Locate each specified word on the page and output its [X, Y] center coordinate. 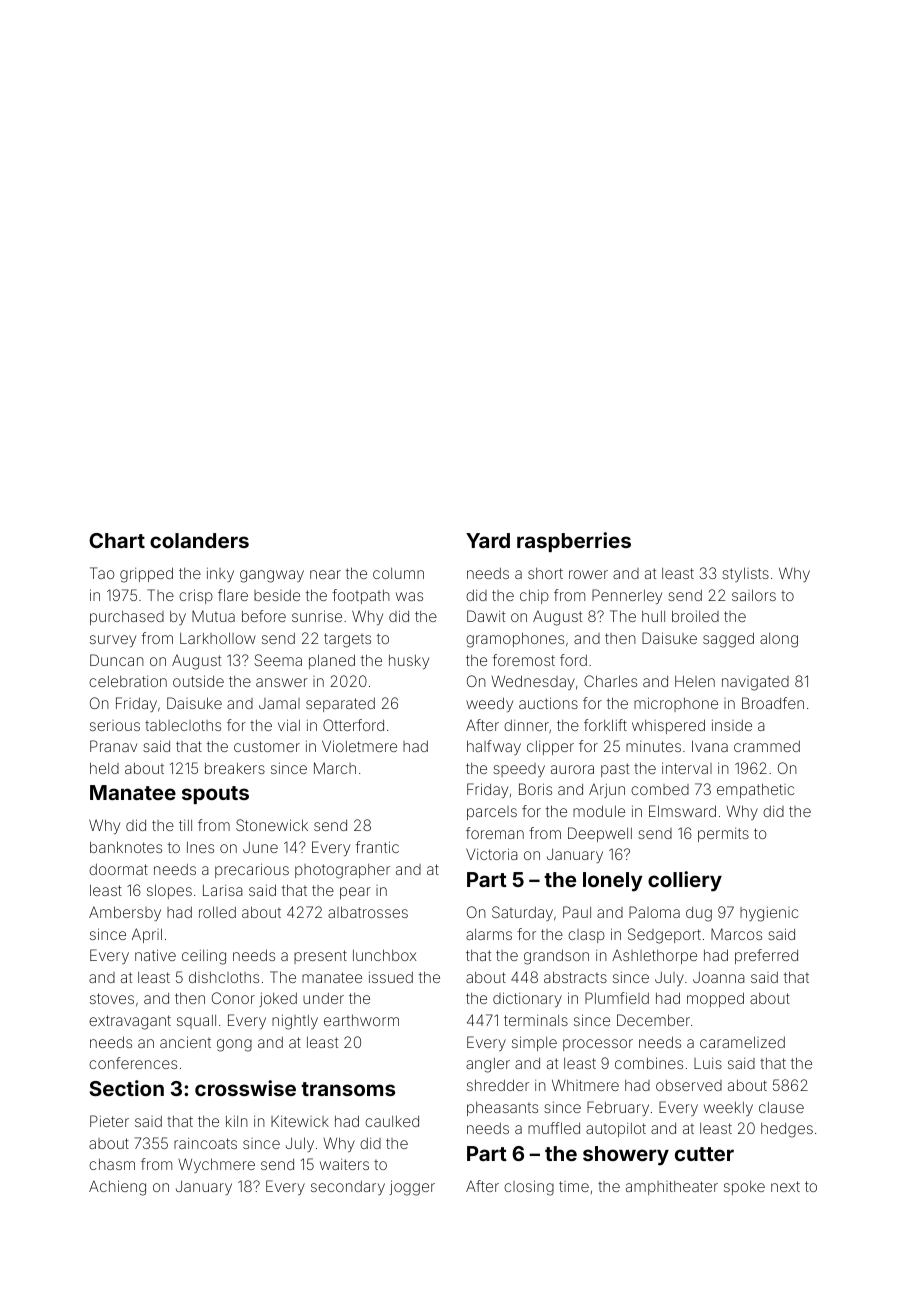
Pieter [109, 1121]
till [185, 825]
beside [277, 595]
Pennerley [627, 596]
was [409, 596]
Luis [708, 1063]
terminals [536, 1020]
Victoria [492, 854]
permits [723, 835]
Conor [233, 998]
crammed [767, 746]
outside [198, 681]
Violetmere [359, 746]
